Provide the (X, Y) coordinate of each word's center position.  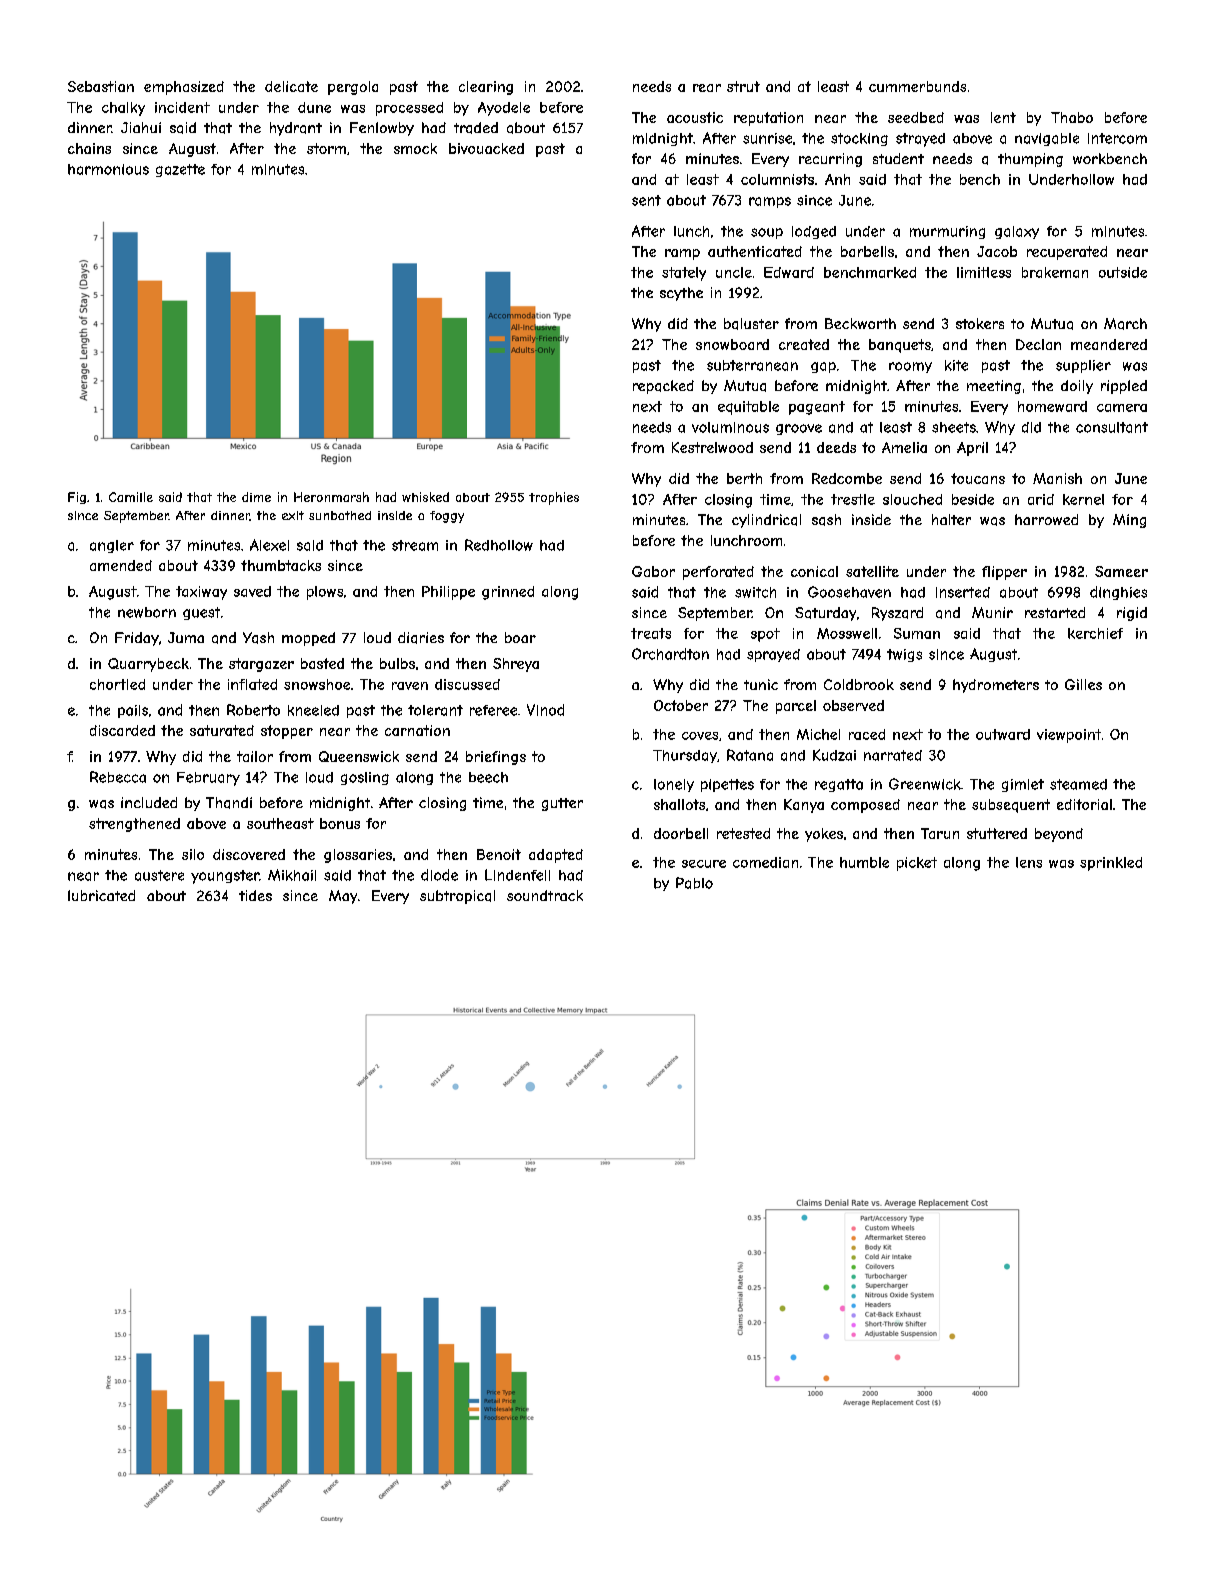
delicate (291, 86)
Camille (131, 497)
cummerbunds (917, 86)
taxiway (201, 593)
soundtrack (545, 895)
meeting (994, 387)
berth (744, 478)
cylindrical (766, 521)
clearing (486, 88)
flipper (1004, 573)
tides (255, 895)
